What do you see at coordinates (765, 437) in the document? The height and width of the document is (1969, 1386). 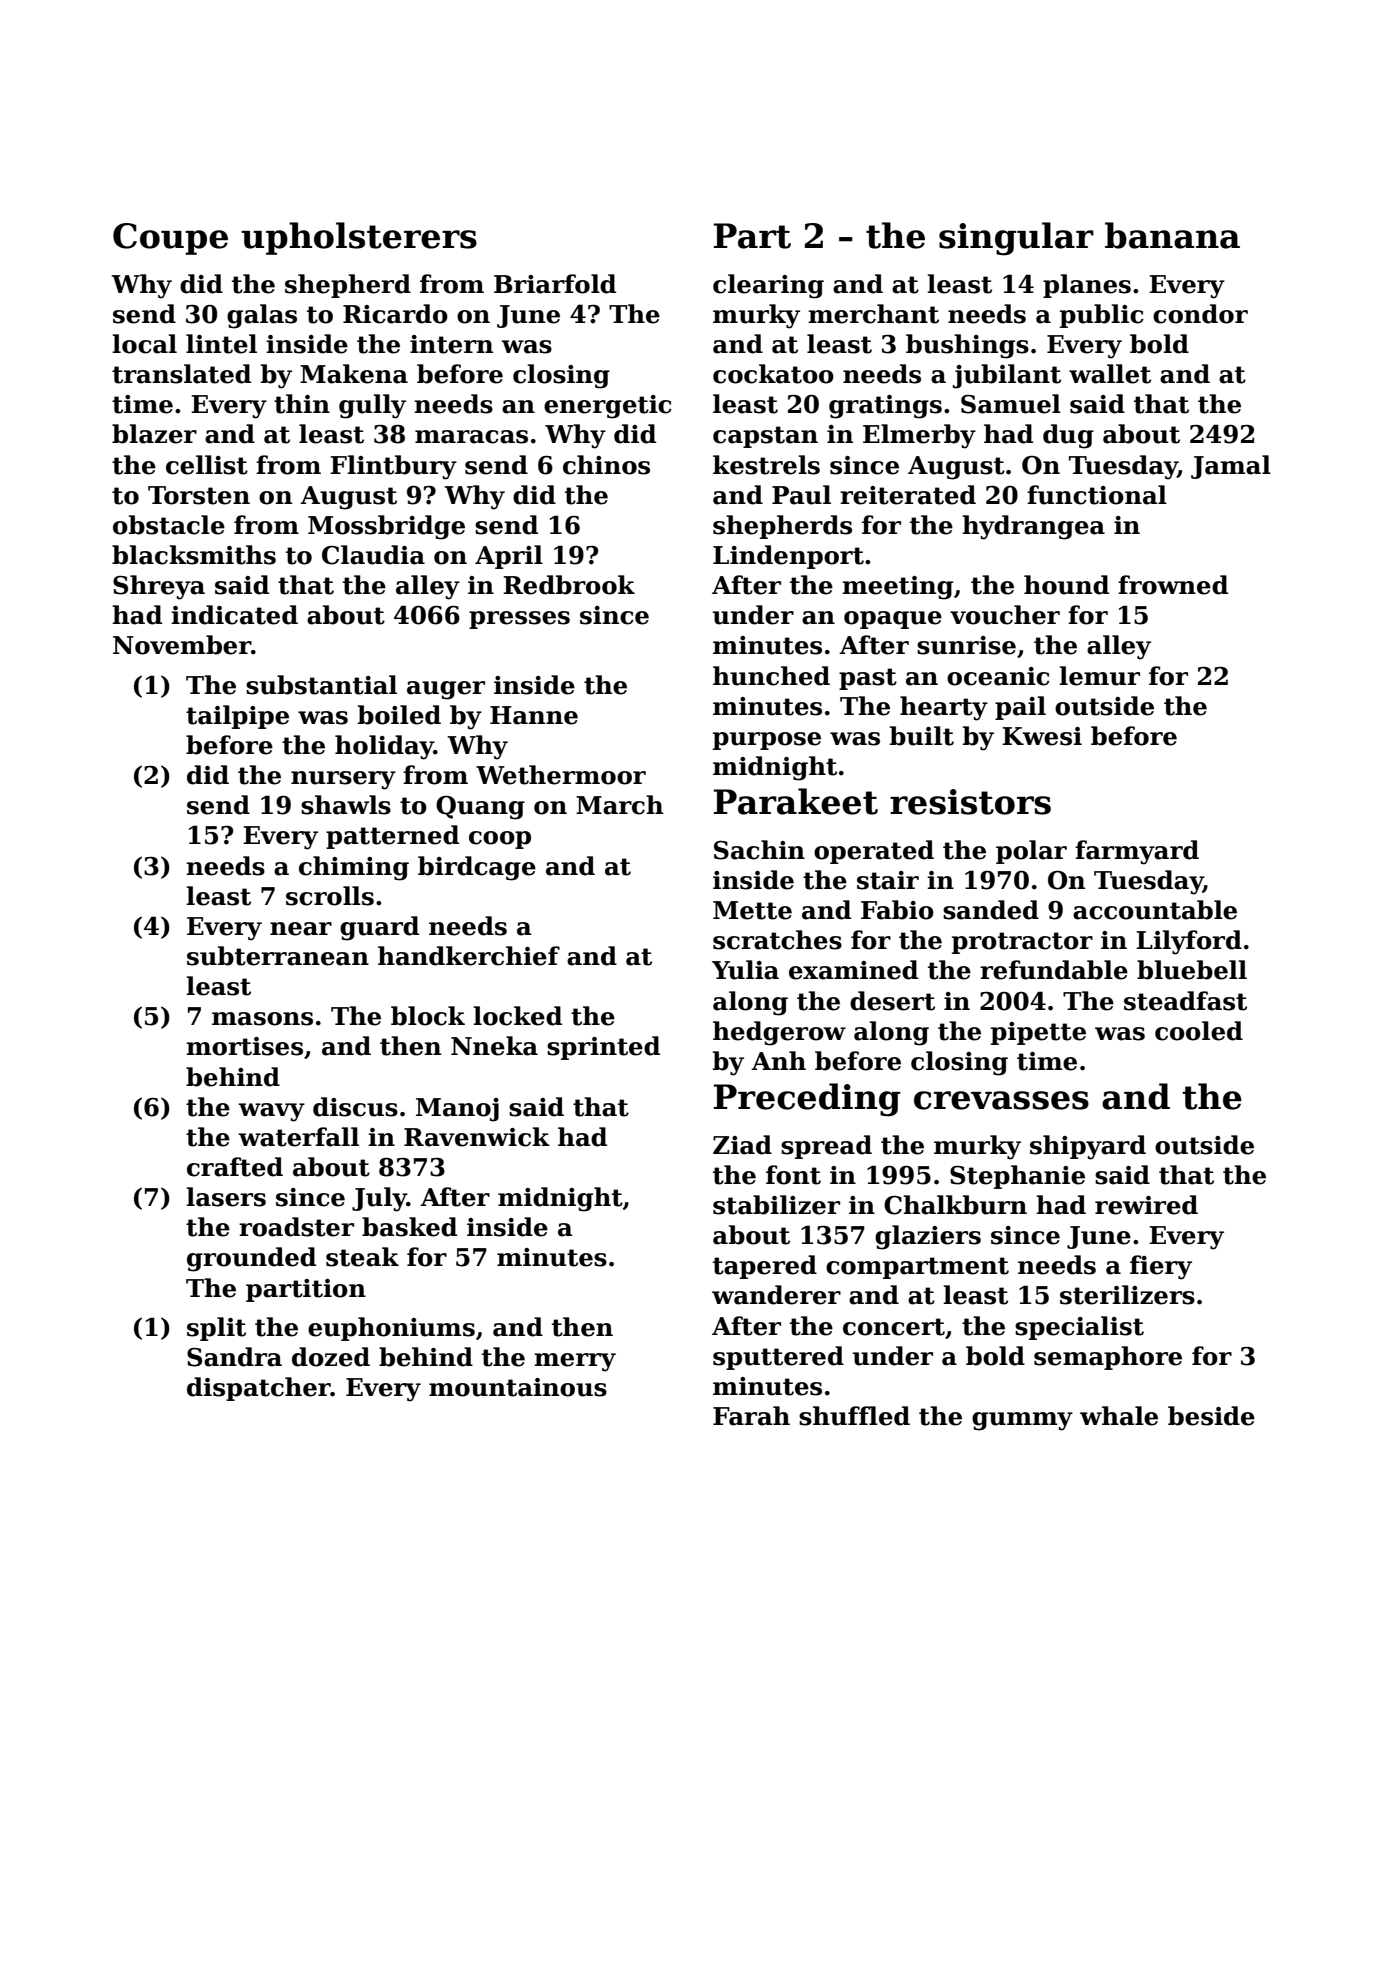 I see `capstan` at bounding box center [765, 437].
